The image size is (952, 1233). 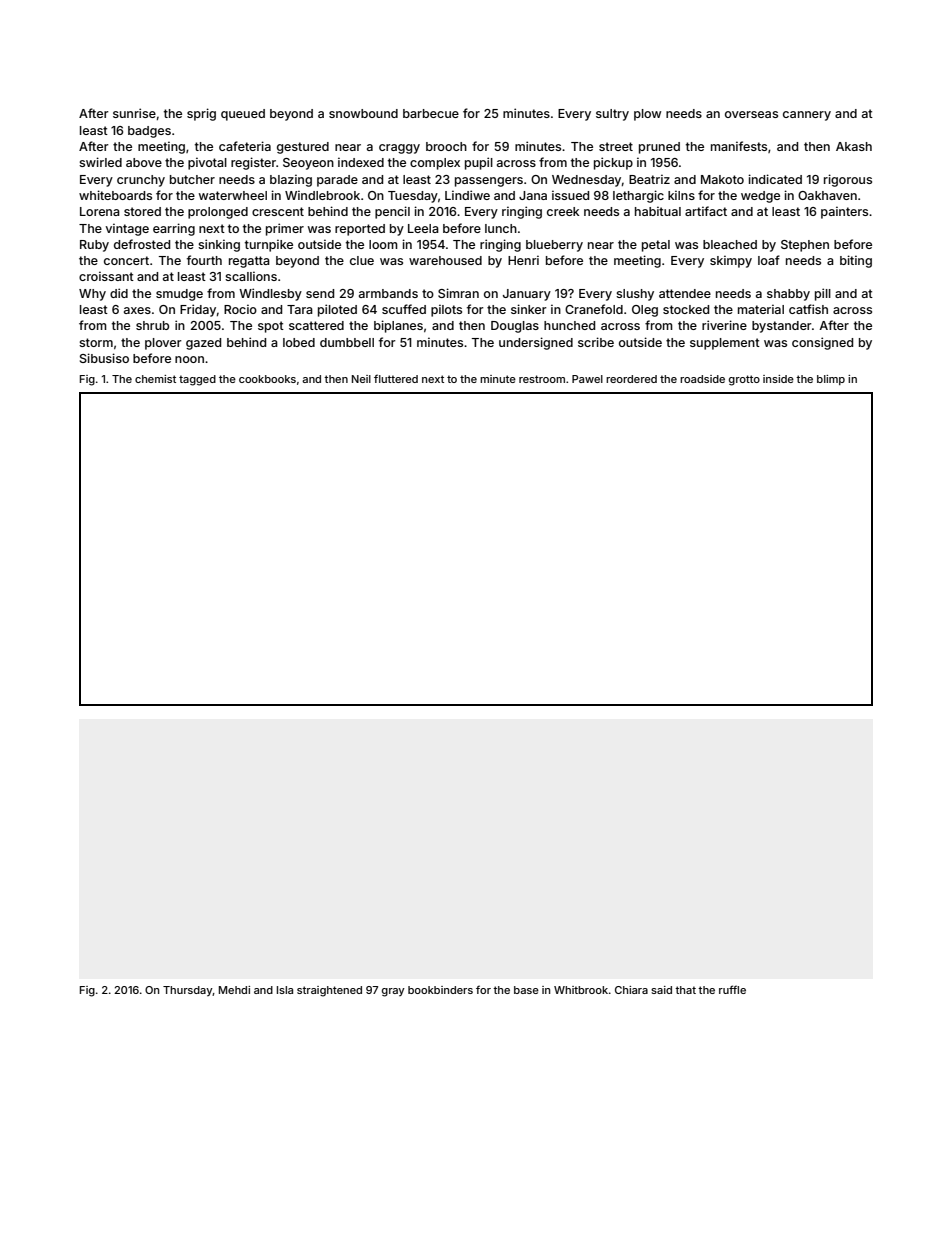 I want to click on blimp, so click(x=831, y=380).
